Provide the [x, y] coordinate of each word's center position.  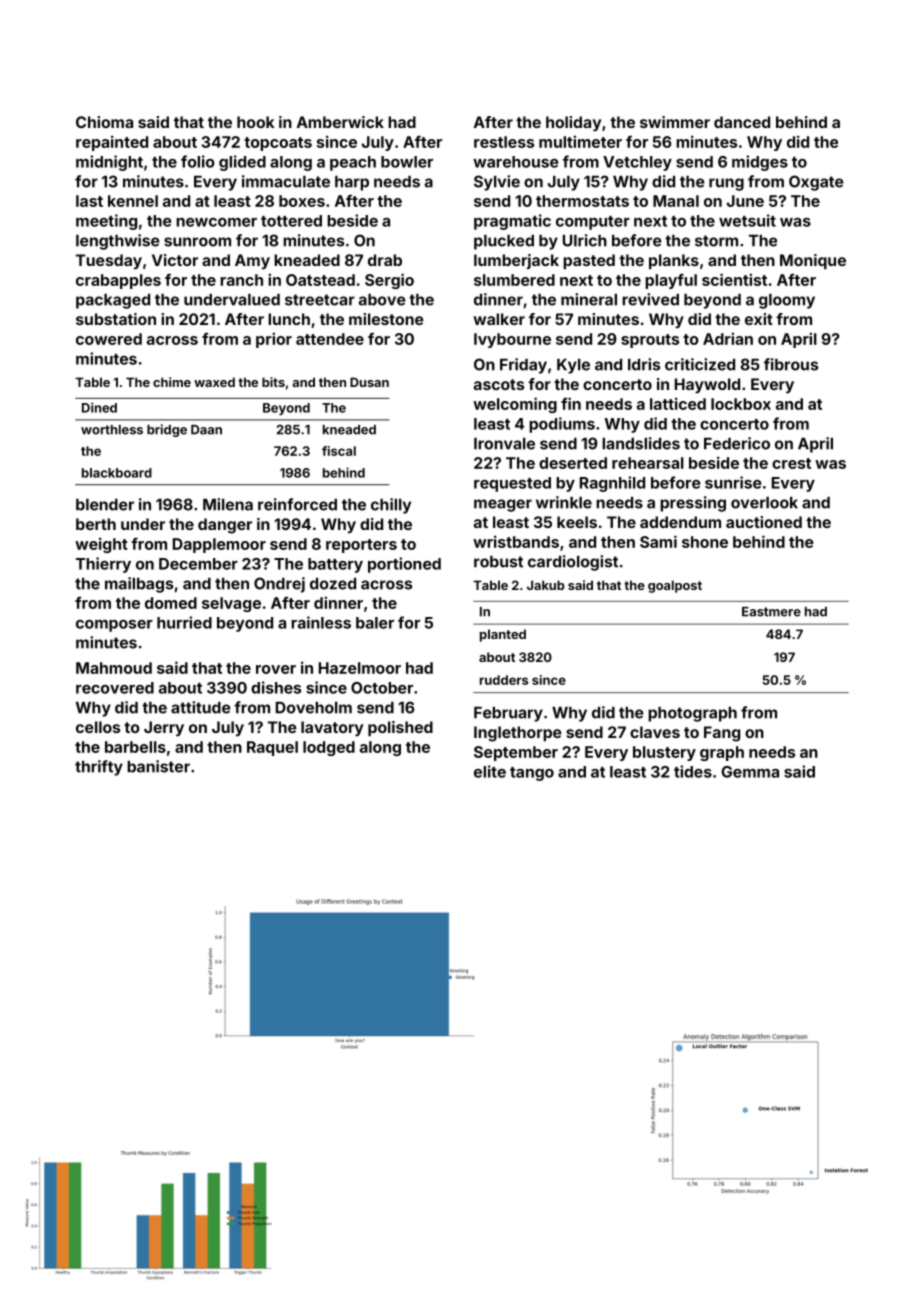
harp [352, 183]
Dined [99, 407]
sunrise [733, 482]
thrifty [99, 768]
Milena [228, 504]
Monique [813, 261]
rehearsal [648, 463]
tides [693, 771]
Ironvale [504, 444]
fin [571, 403]
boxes [302, 201]
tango [532, 774]
